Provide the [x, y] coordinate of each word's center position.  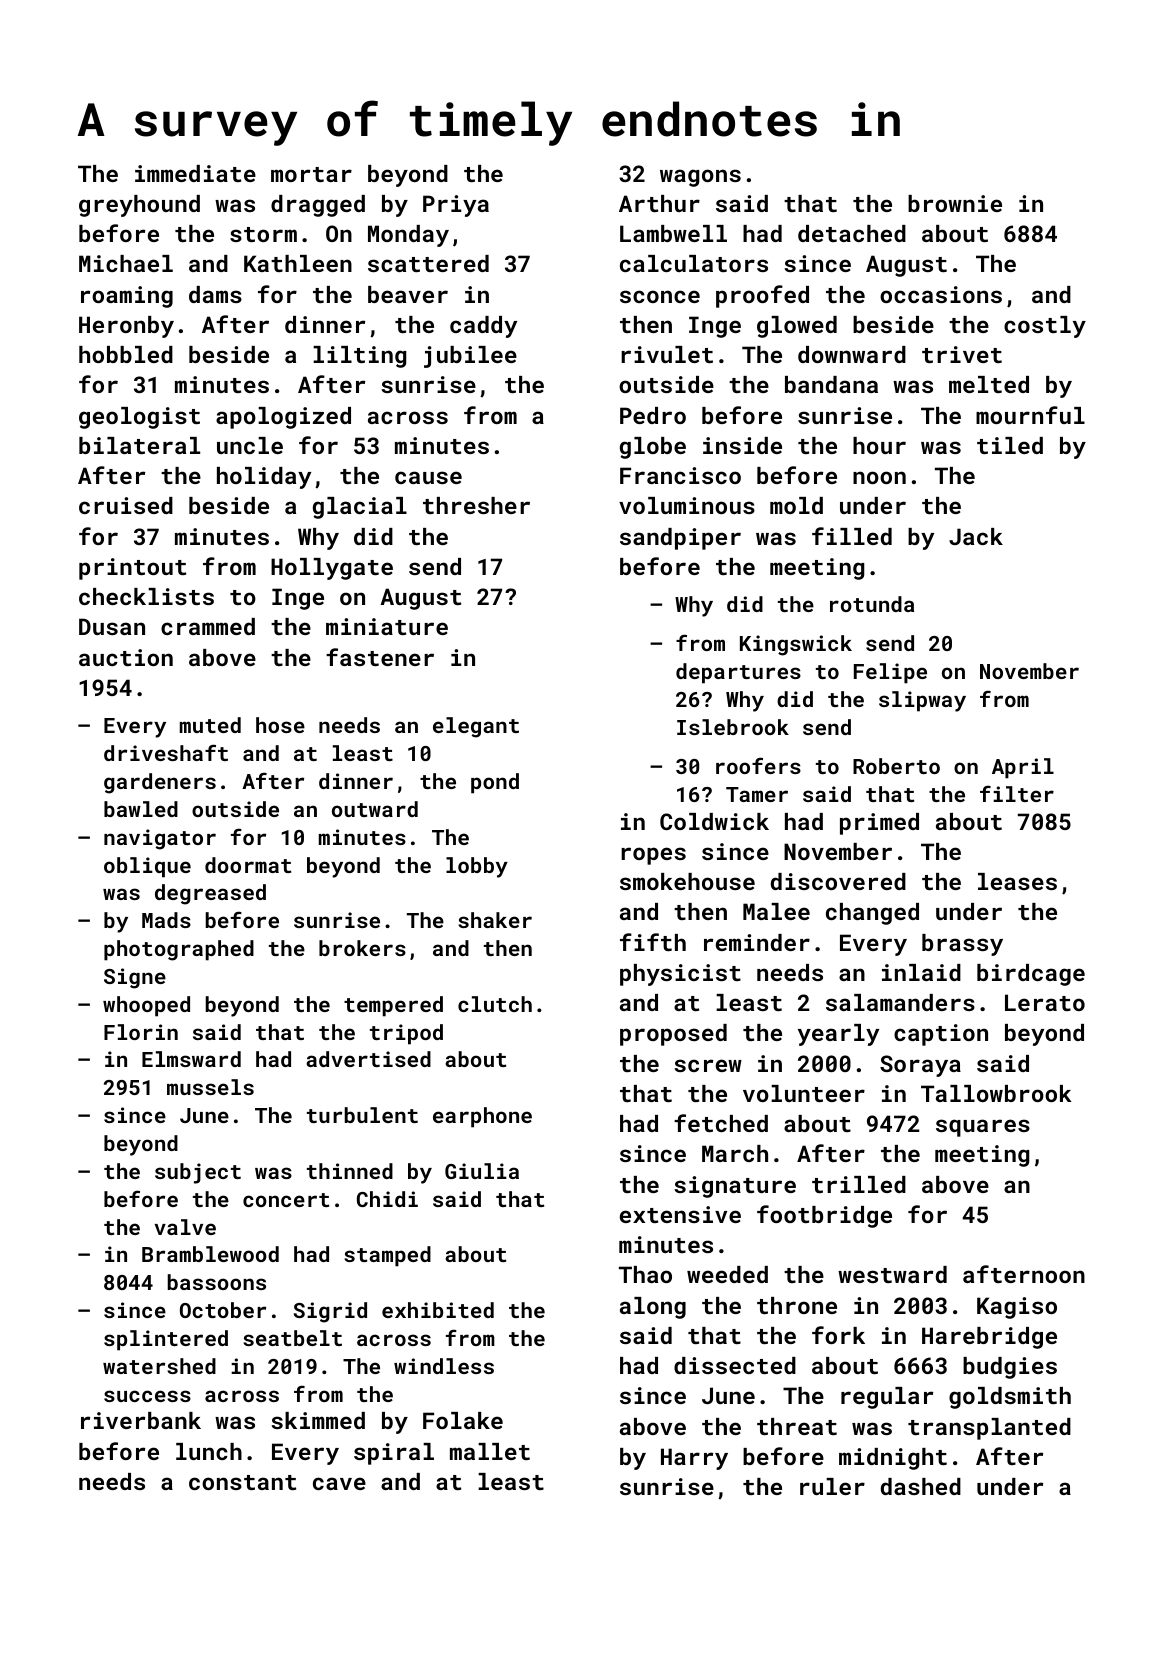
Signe [135, 978]
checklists [146, 596]
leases [1017, 881]
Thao [645, 1274]
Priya [456, 206]
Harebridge [989, 1338]
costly [1045, 327]
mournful [1030, 415]
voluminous [687, 505]
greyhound [139, 206]
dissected [735, 1365]
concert [286, 1200]
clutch [495, 1004]
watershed [159, 1366]
